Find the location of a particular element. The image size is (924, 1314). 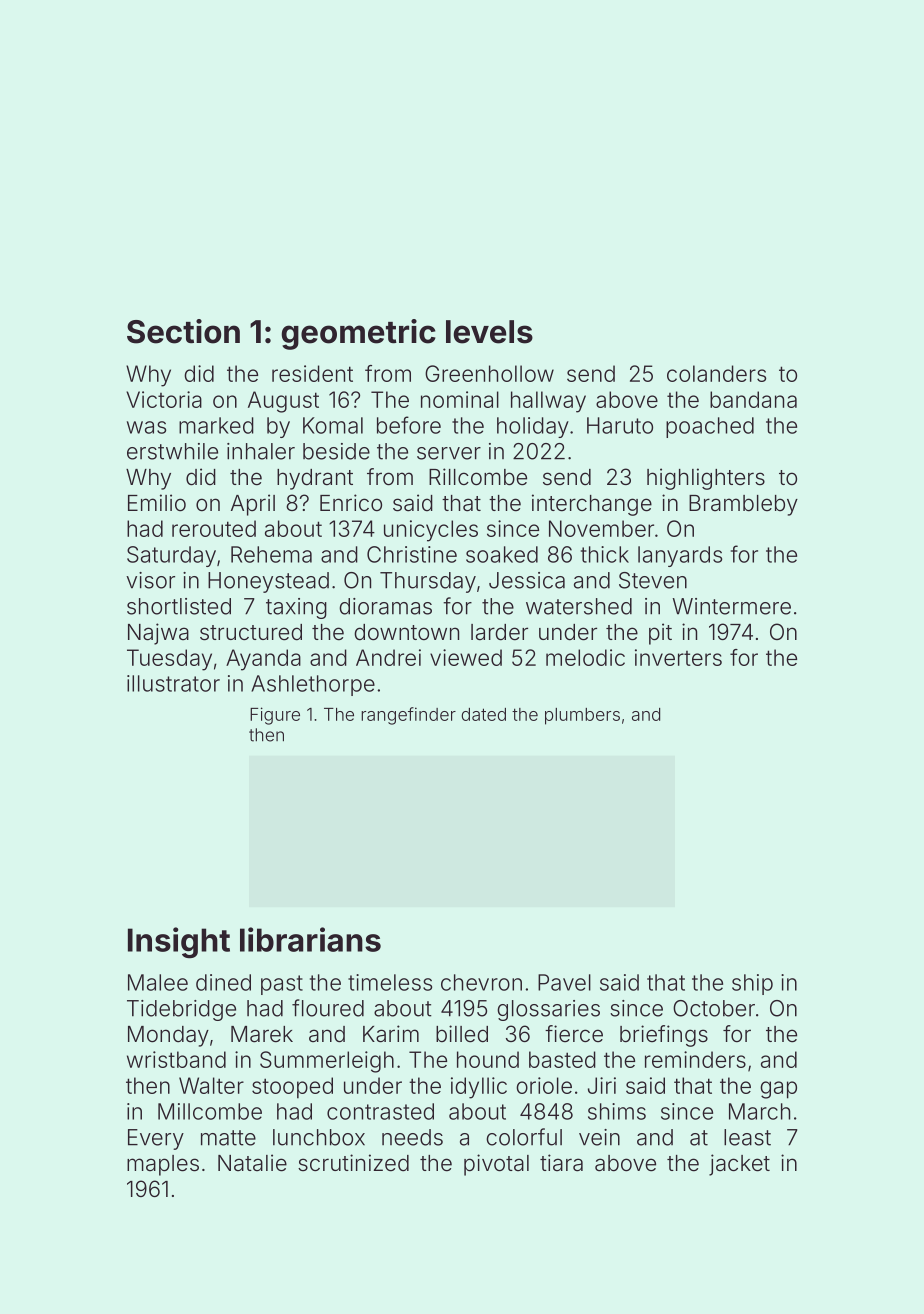

rangefinder is located at coordinates (408, 716).
